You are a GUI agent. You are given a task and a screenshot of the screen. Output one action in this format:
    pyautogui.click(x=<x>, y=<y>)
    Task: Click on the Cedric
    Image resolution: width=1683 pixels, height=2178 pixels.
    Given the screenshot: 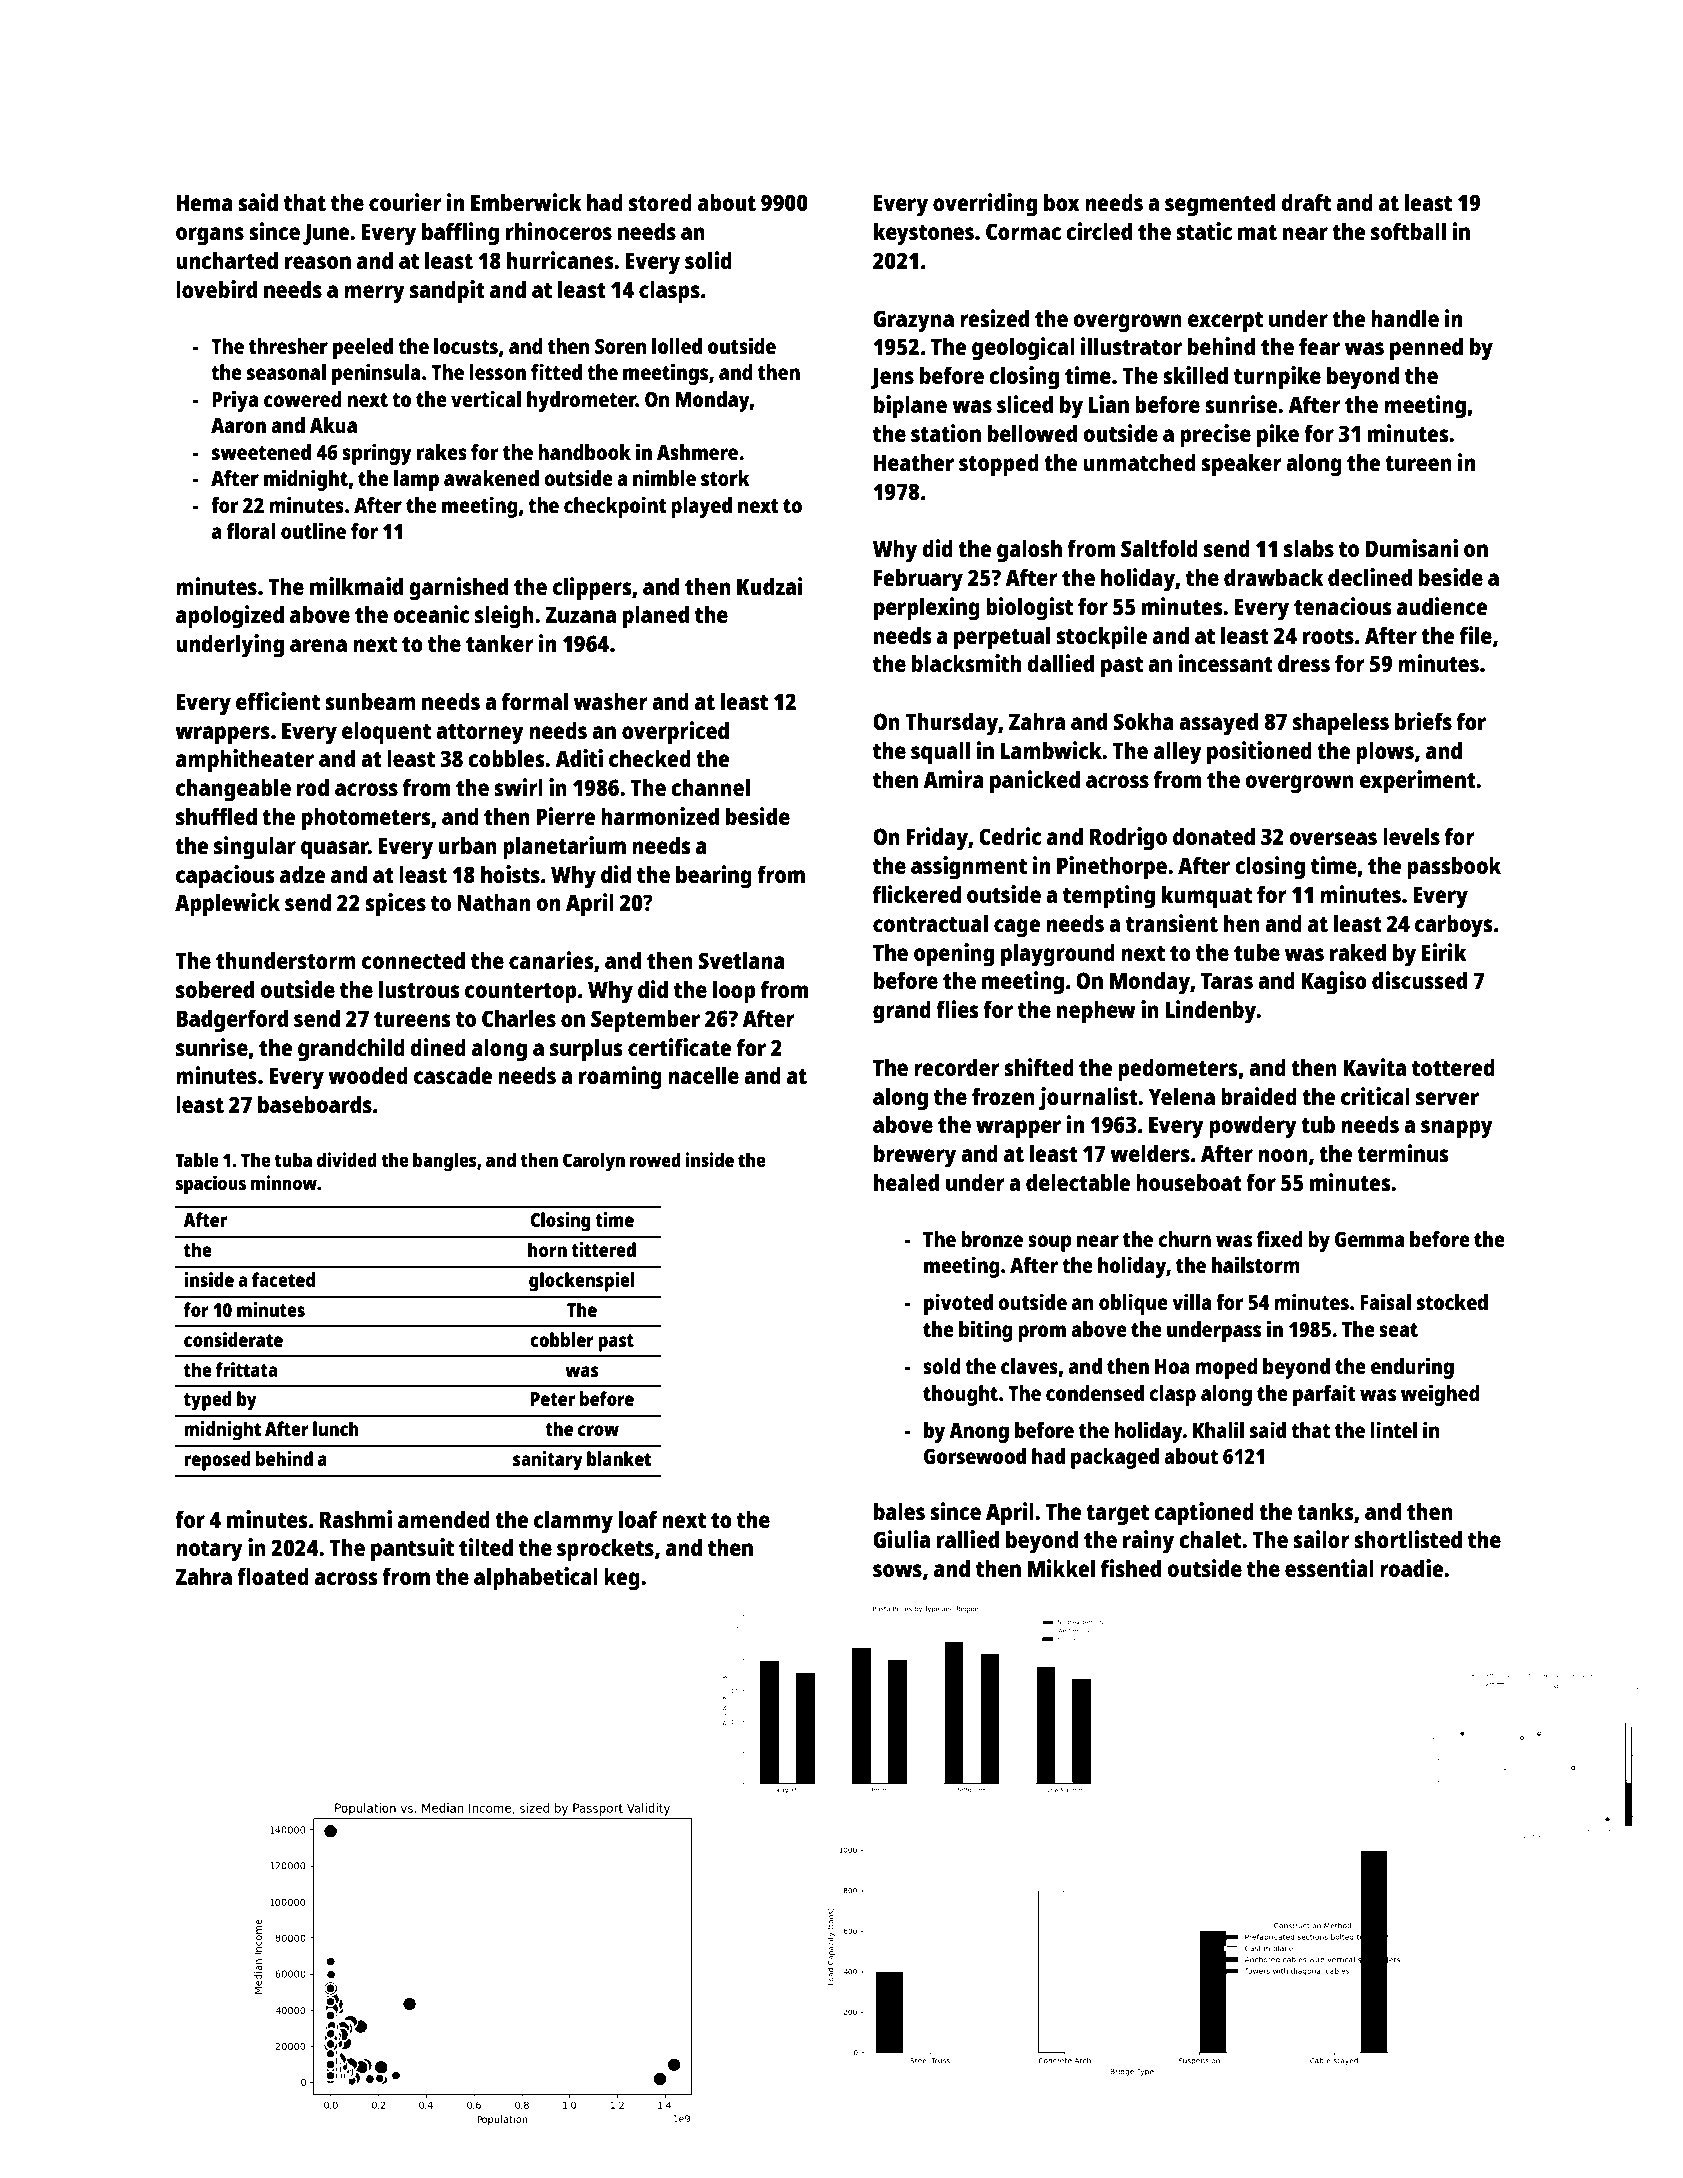 What is the action you would take?
    pyautogui.click(x=1010, y=836)
